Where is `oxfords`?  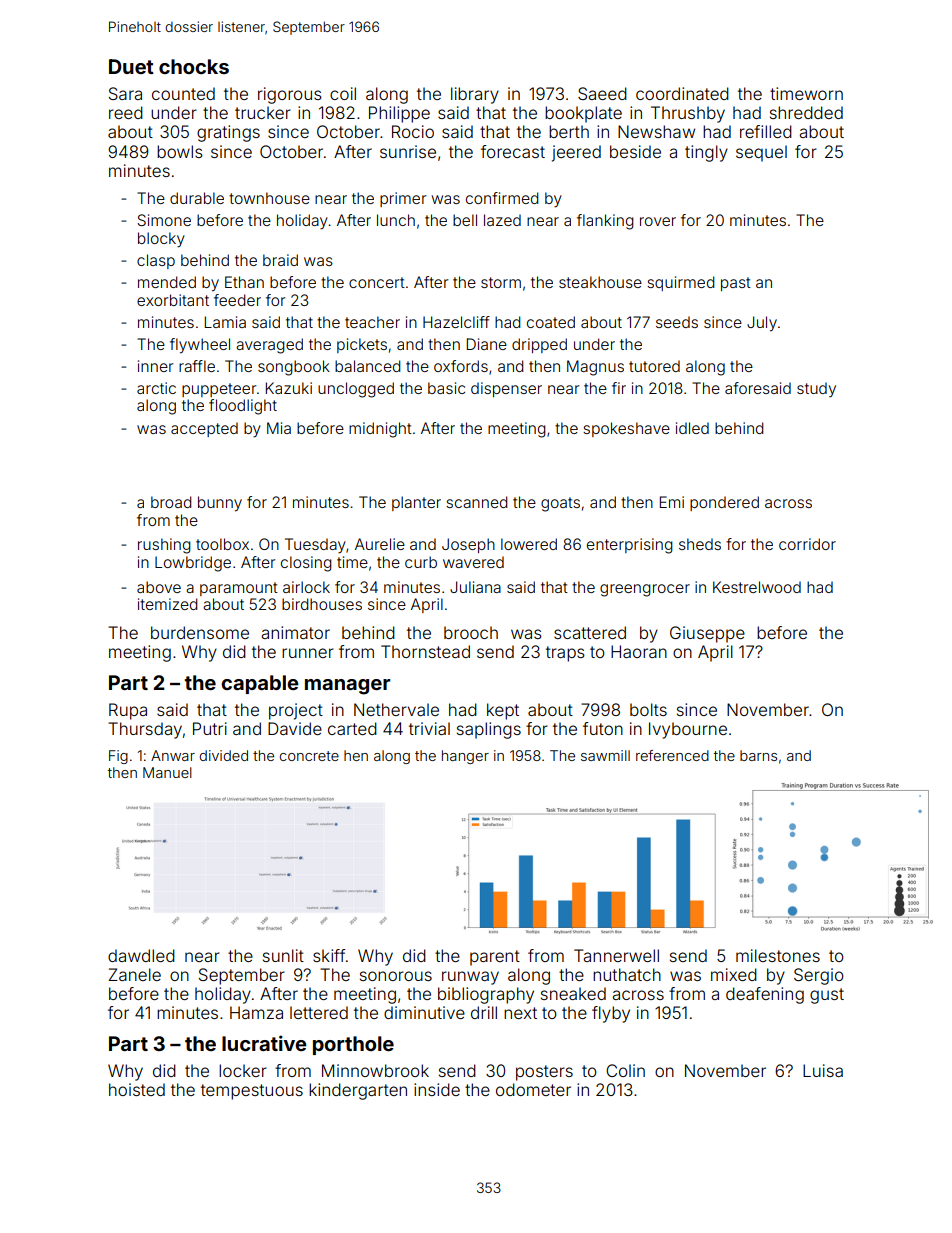
oxfords is located at coordinates (461, 366).
